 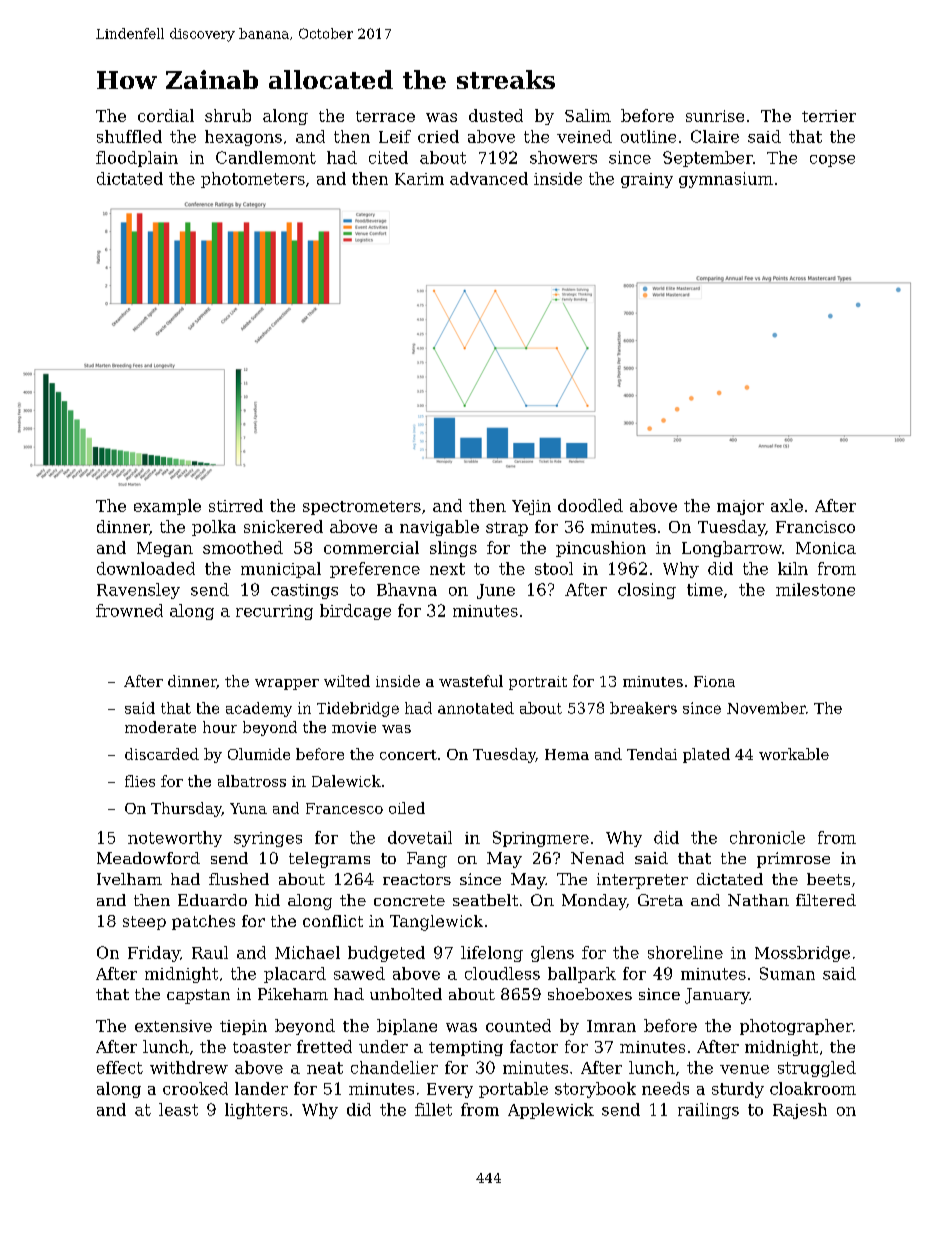 What do you see at coordinates (800, 1111) in the page?
I see `Rajesh` at bounding box center [800, 1111].
